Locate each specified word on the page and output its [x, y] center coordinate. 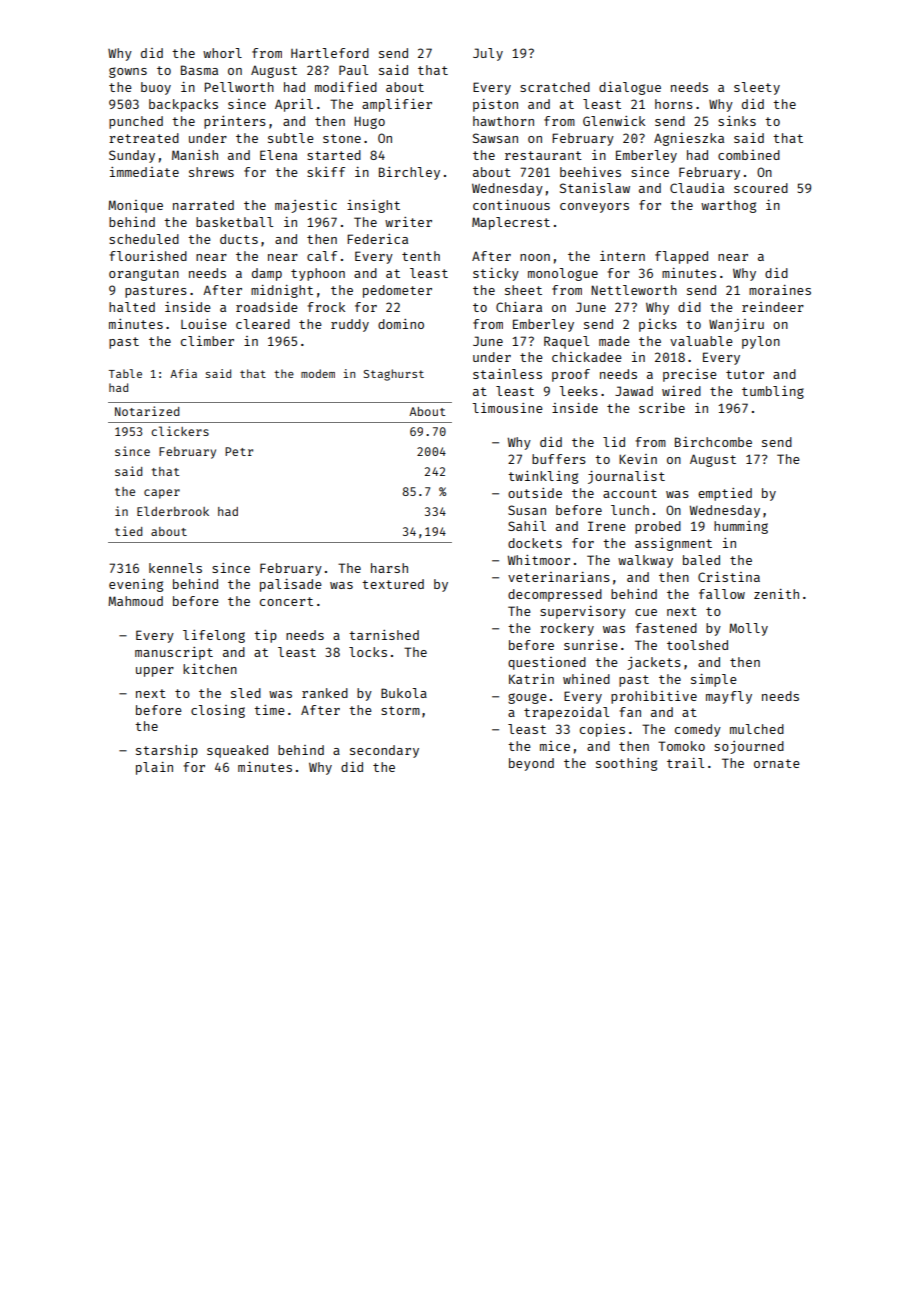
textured [393, 584]
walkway [645, 561]
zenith [776, 594]
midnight [282, 291]
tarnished [384, 635]
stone [342, 138]
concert [286, 601]
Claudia [697, 188]
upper [155, 672]
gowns [128, 72]
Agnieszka [689, 139]
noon [535, 257]
